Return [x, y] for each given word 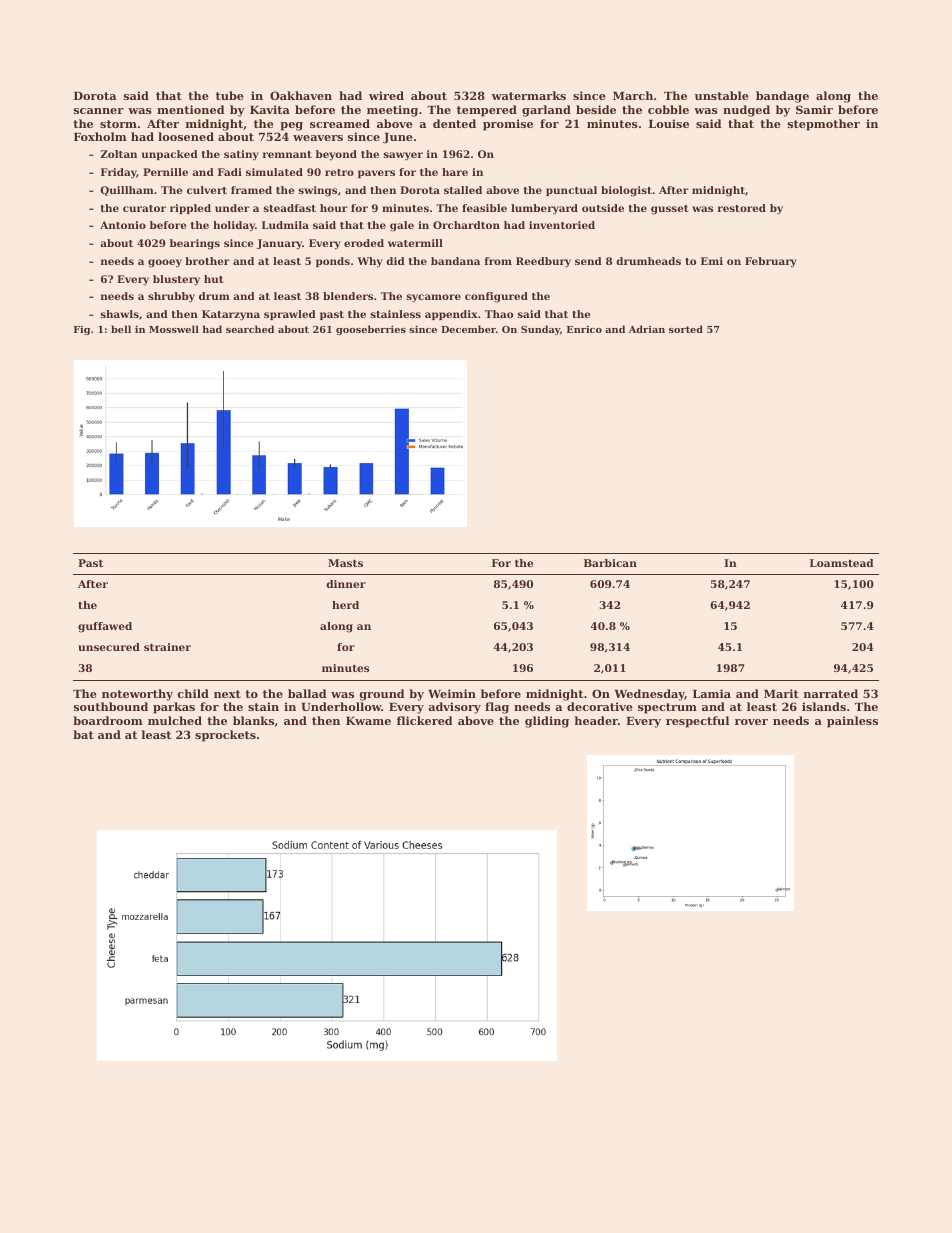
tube [230, 95]
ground [382, 695]
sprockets [225, 736]
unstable [722, 95]
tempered [487, 111]
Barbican [610, 563]
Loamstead [842, 563]
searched [250, 329]
